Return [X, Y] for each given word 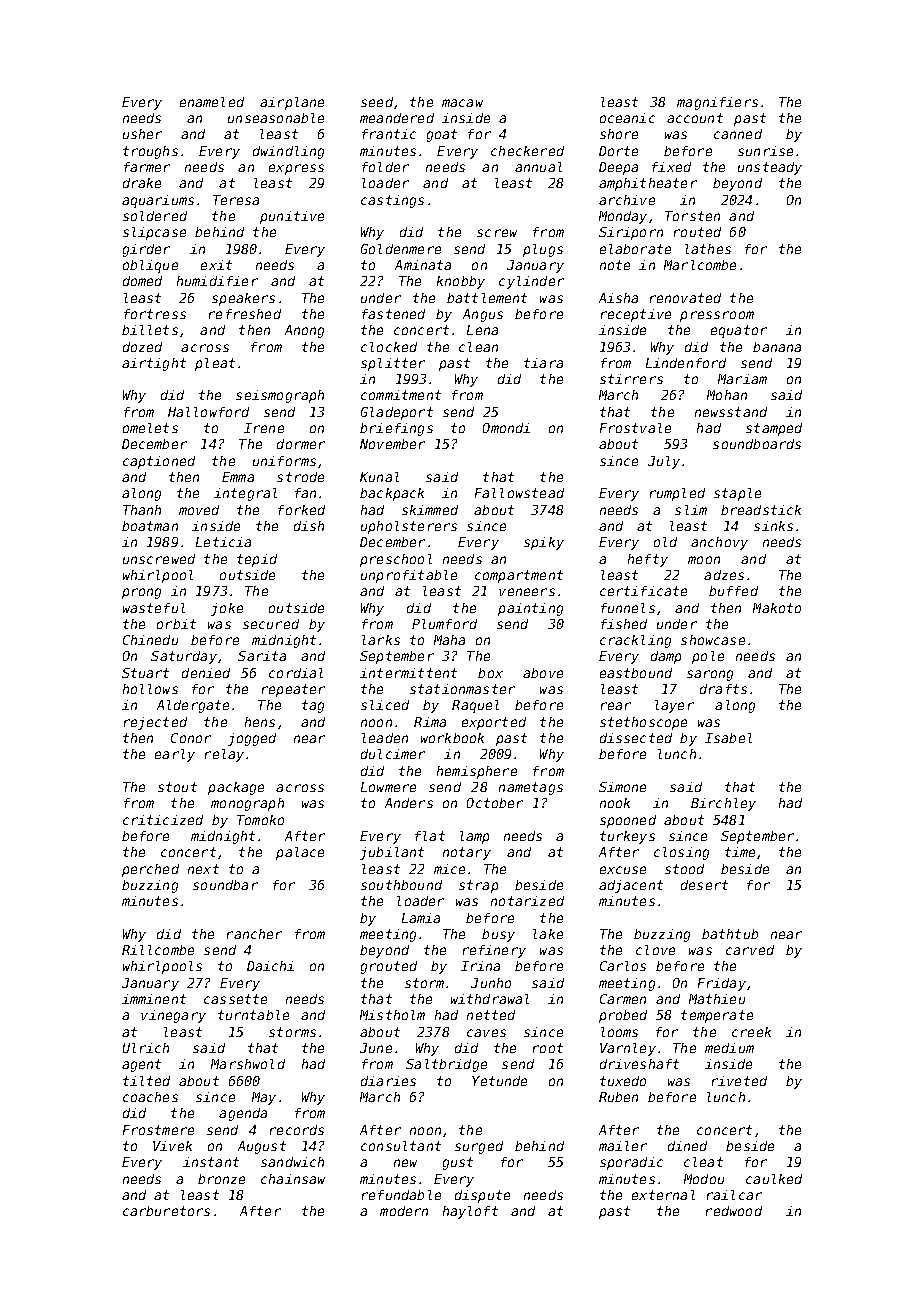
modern [404, 1211]
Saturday [184, 657]
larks [381, 640]
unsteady [770, 168]
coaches [150, 1097]
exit [216, 265]
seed [377, 102]
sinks [773, 526]
